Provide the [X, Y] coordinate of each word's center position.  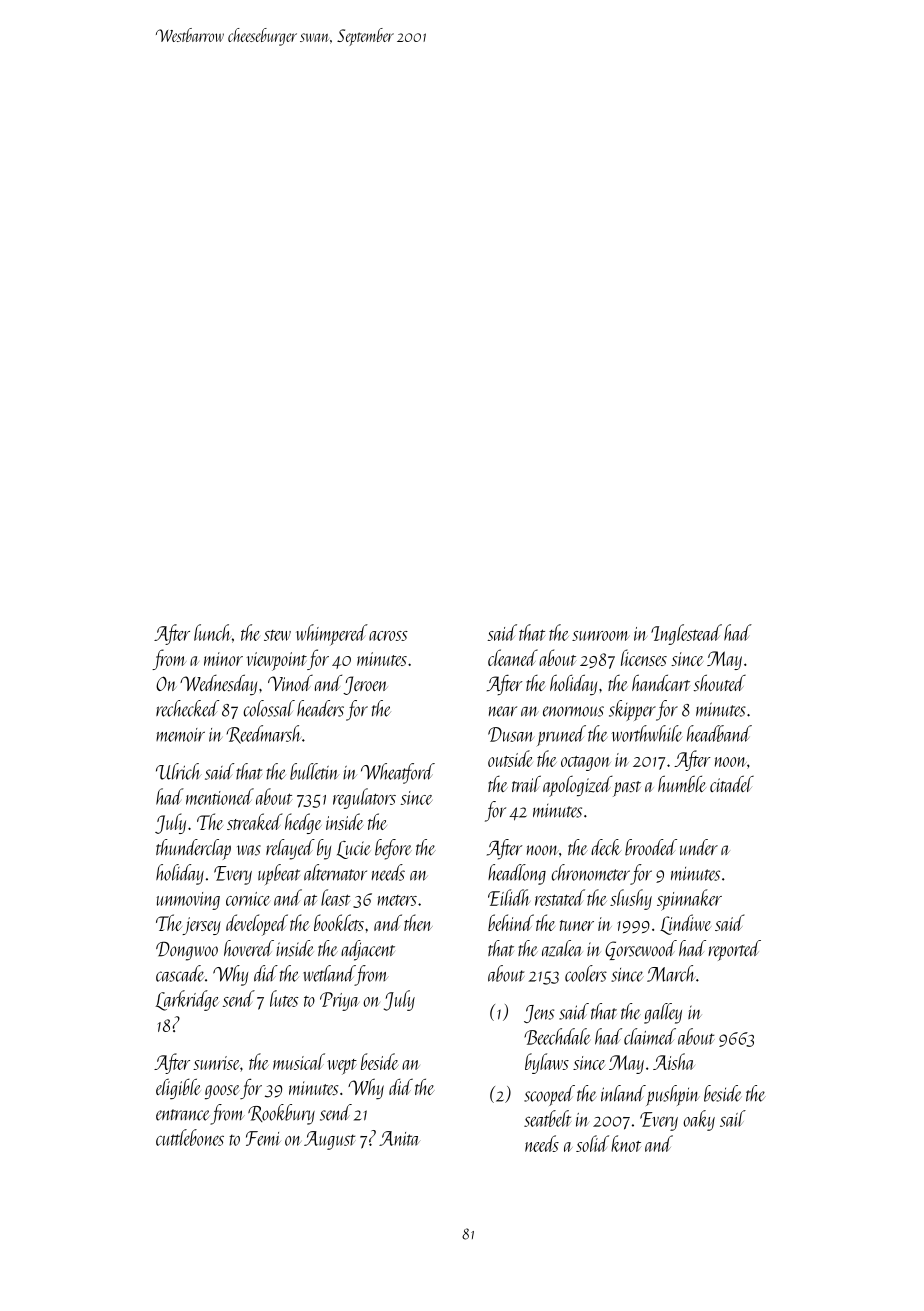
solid [592, 1143]
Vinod [290, 683]
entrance [182, 1115]
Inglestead [686, 634]
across [388, 636]
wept [342, 1067]
